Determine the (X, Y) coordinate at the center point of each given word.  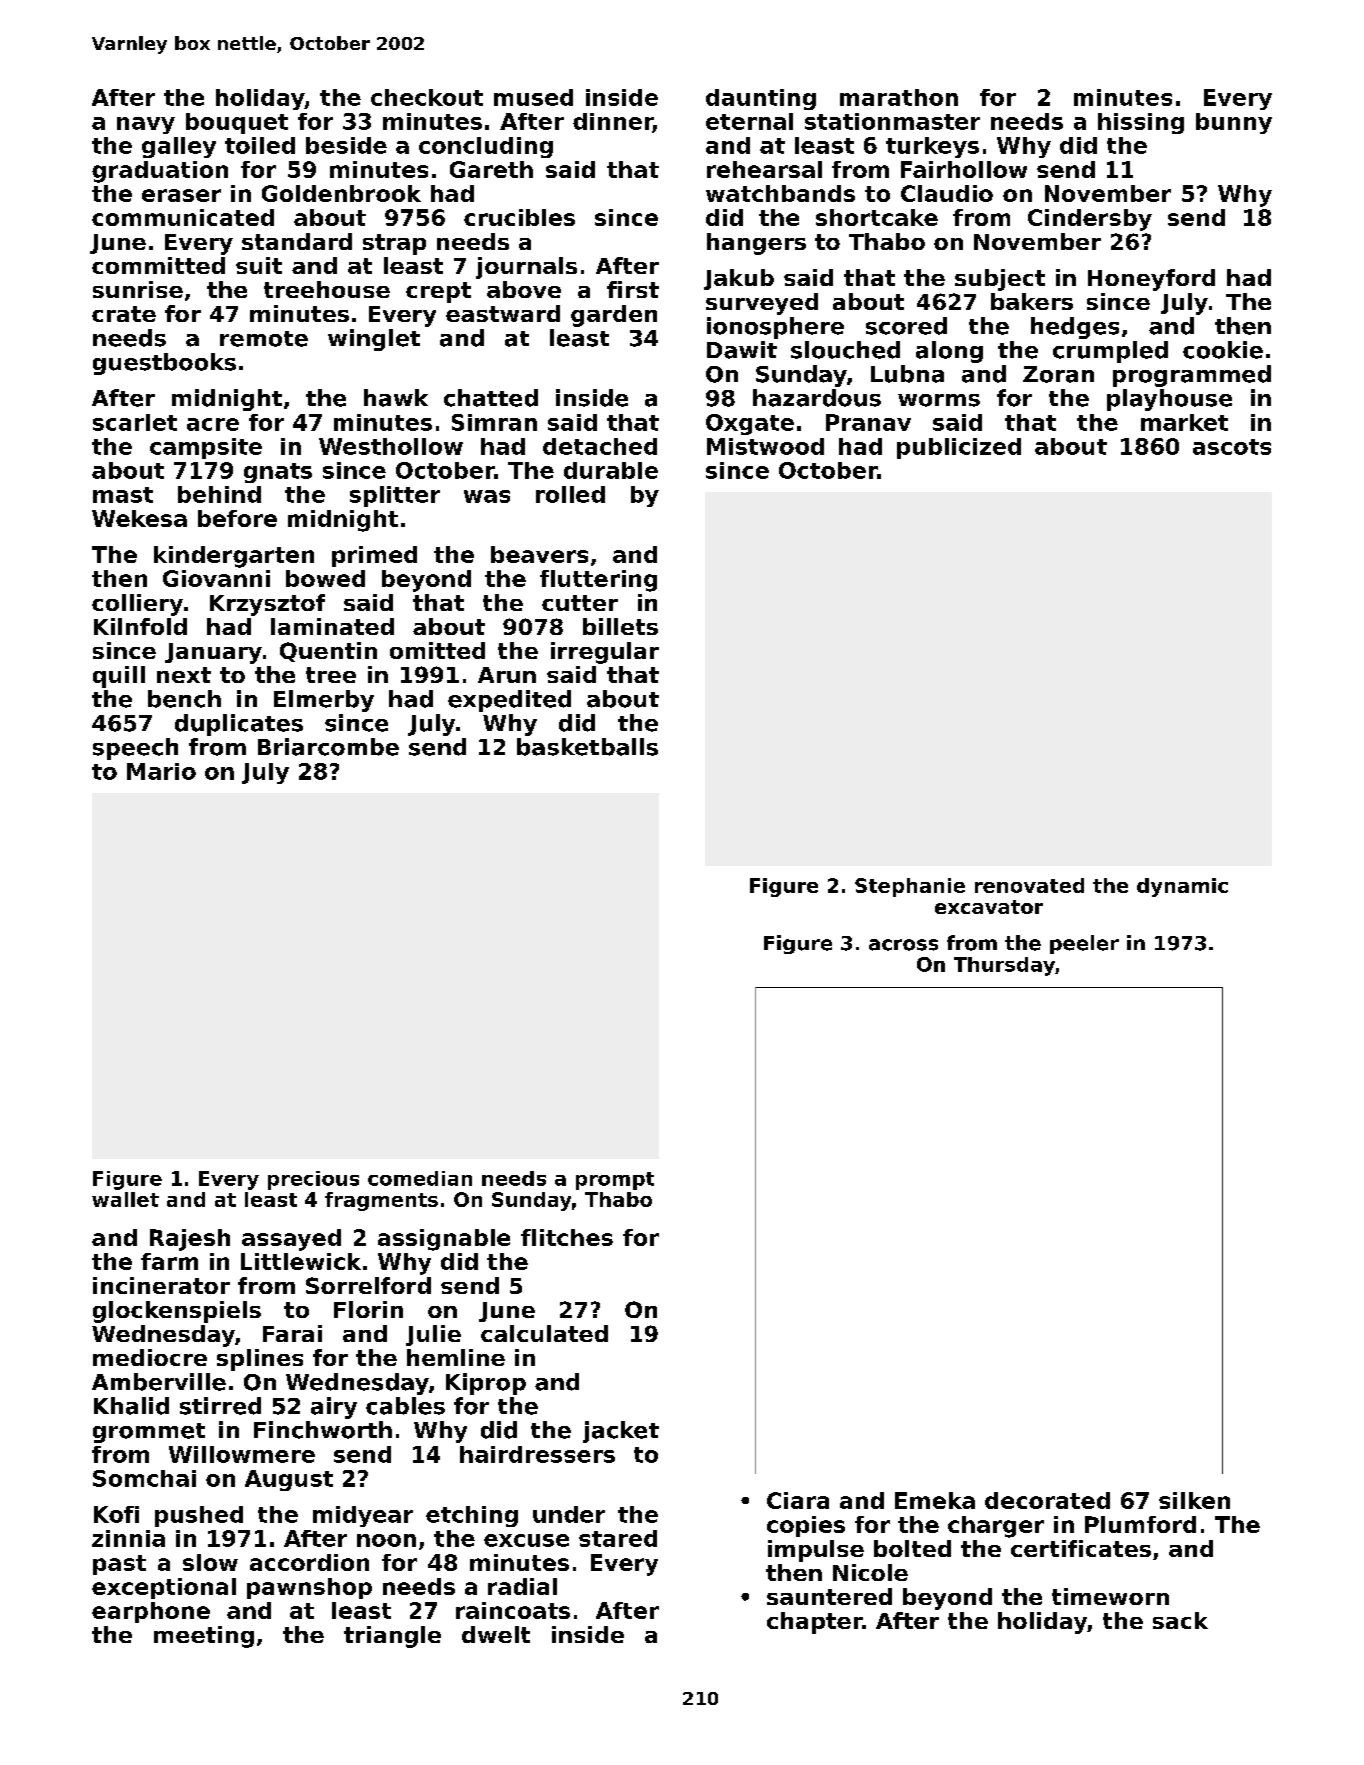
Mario (161, 771)
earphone (151, 1612)
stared (618, 1538)
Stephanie (910, 887)
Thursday (1004, 966)
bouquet (237, 123)
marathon (899, 97)
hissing (1141, 123)
